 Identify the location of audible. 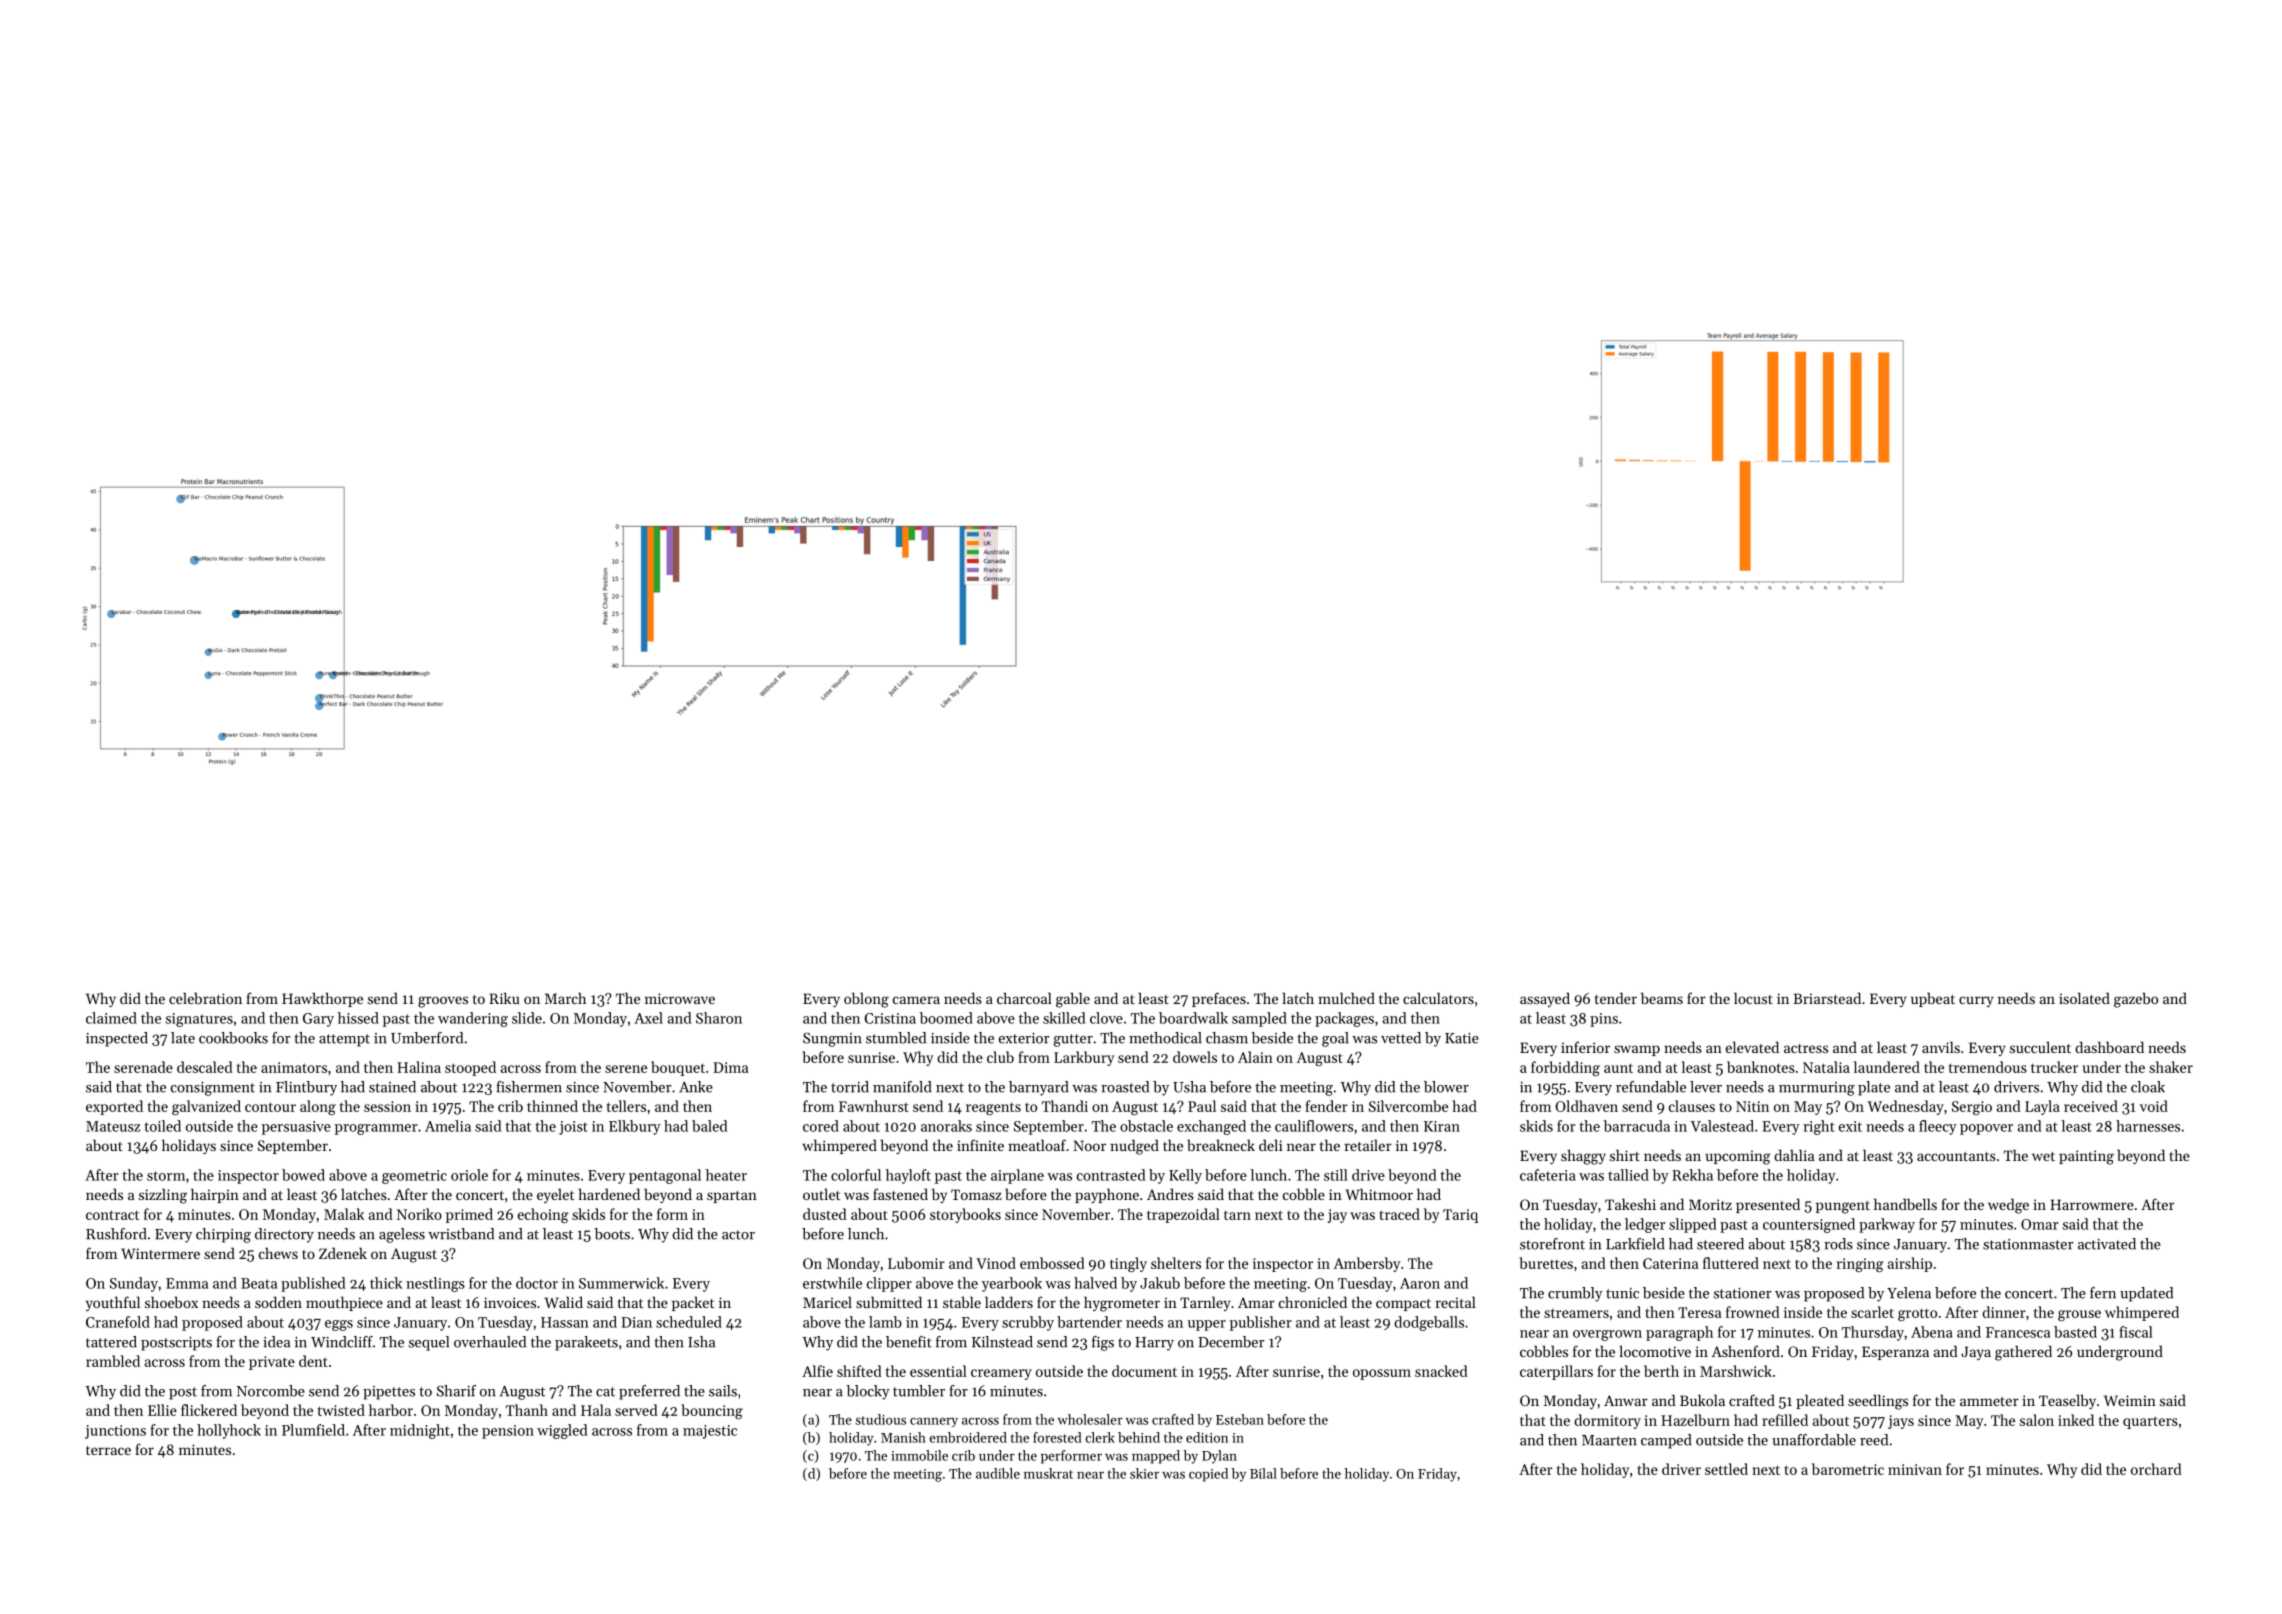
(998, 1473).
